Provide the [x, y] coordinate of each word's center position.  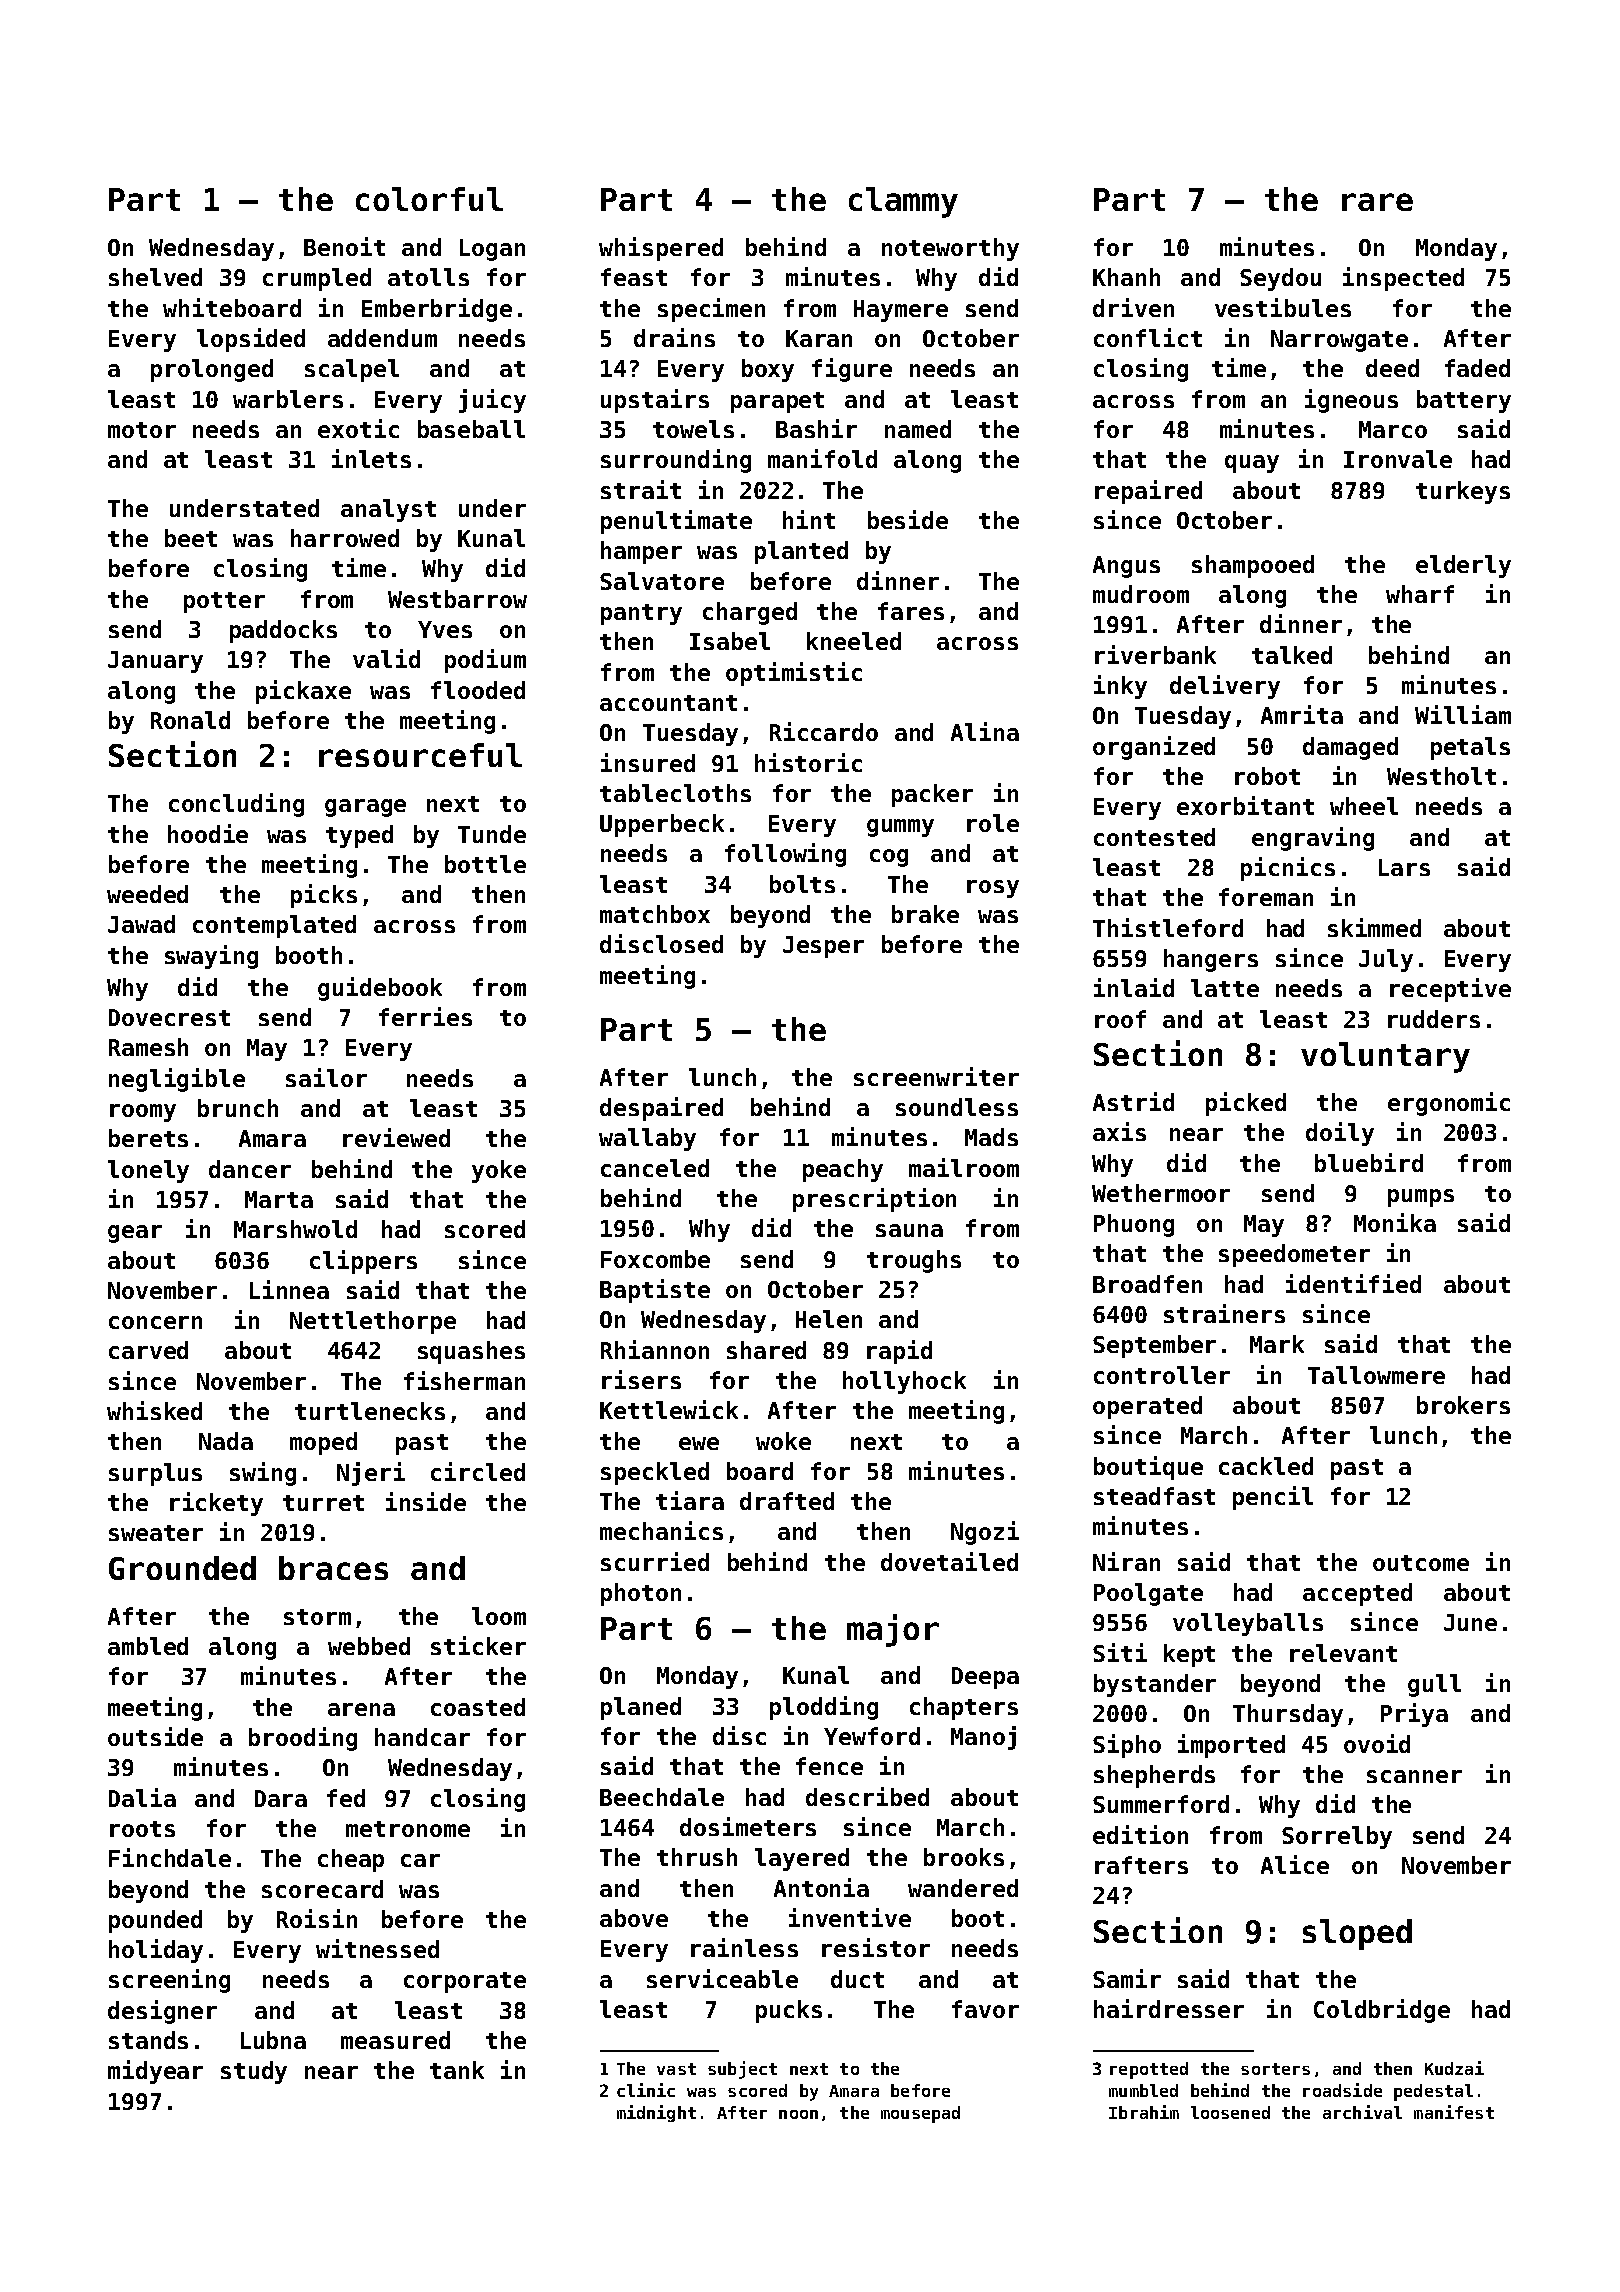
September [1154, 1346]
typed [359, 836]
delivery [1225, 687]
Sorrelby [1337, 1837]
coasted [478, 1707]
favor [985, 2009]
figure [852, 370]
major [893, 1630]
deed [1392, 368]
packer [932, 795]
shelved [155, 277]
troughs [914, 1261]
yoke [499, 1171]
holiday [156, 1951]
